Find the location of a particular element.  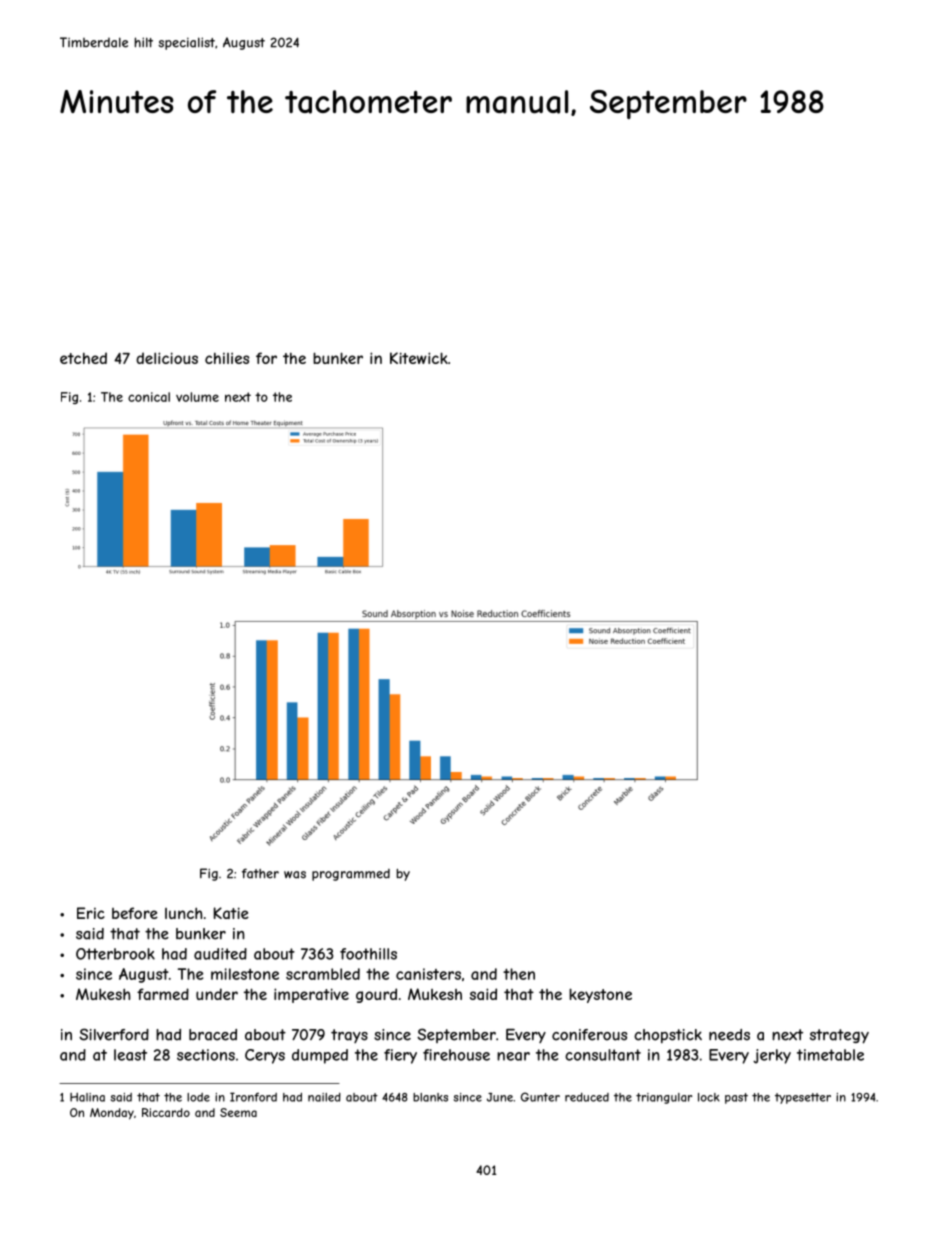

conical is located at coordinates (149, 397).
